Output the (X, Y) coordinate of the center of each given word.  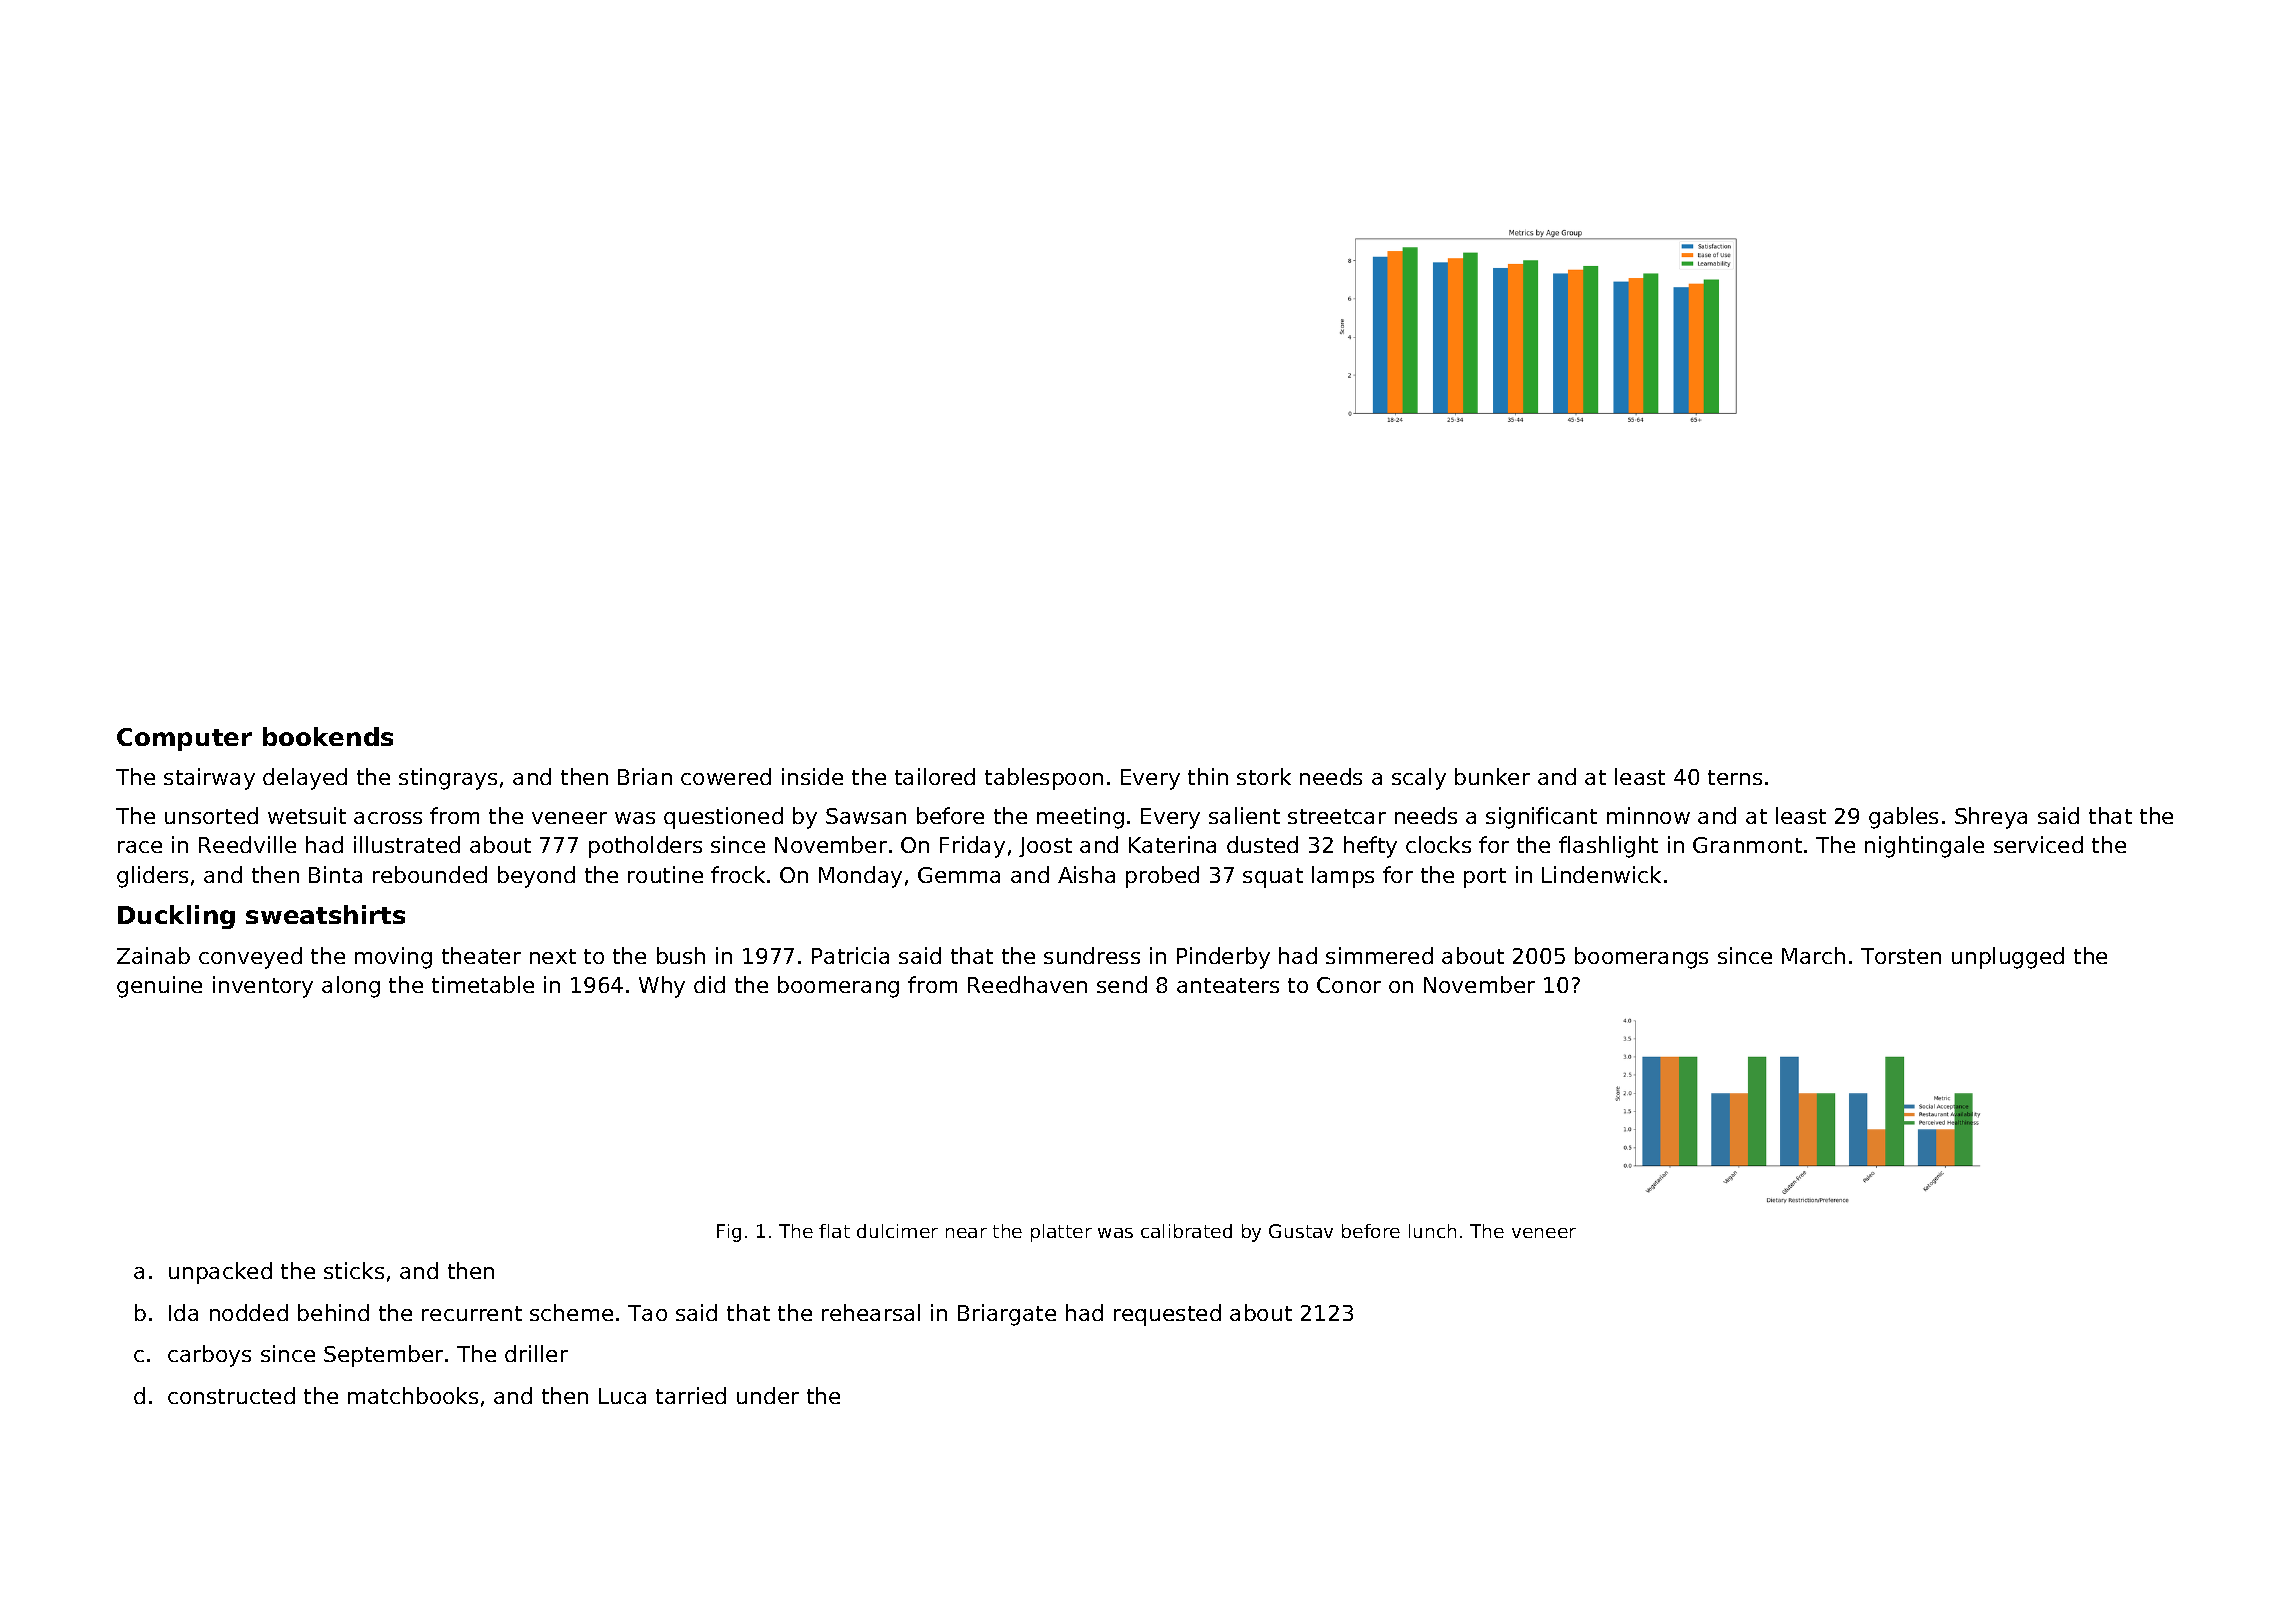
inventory (263, 987)
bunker (1492, 776)
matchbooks (413, 1395)
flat (834, 1231)
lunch (1432, 1231)
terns (1735, 777)
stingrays (448, 779)
